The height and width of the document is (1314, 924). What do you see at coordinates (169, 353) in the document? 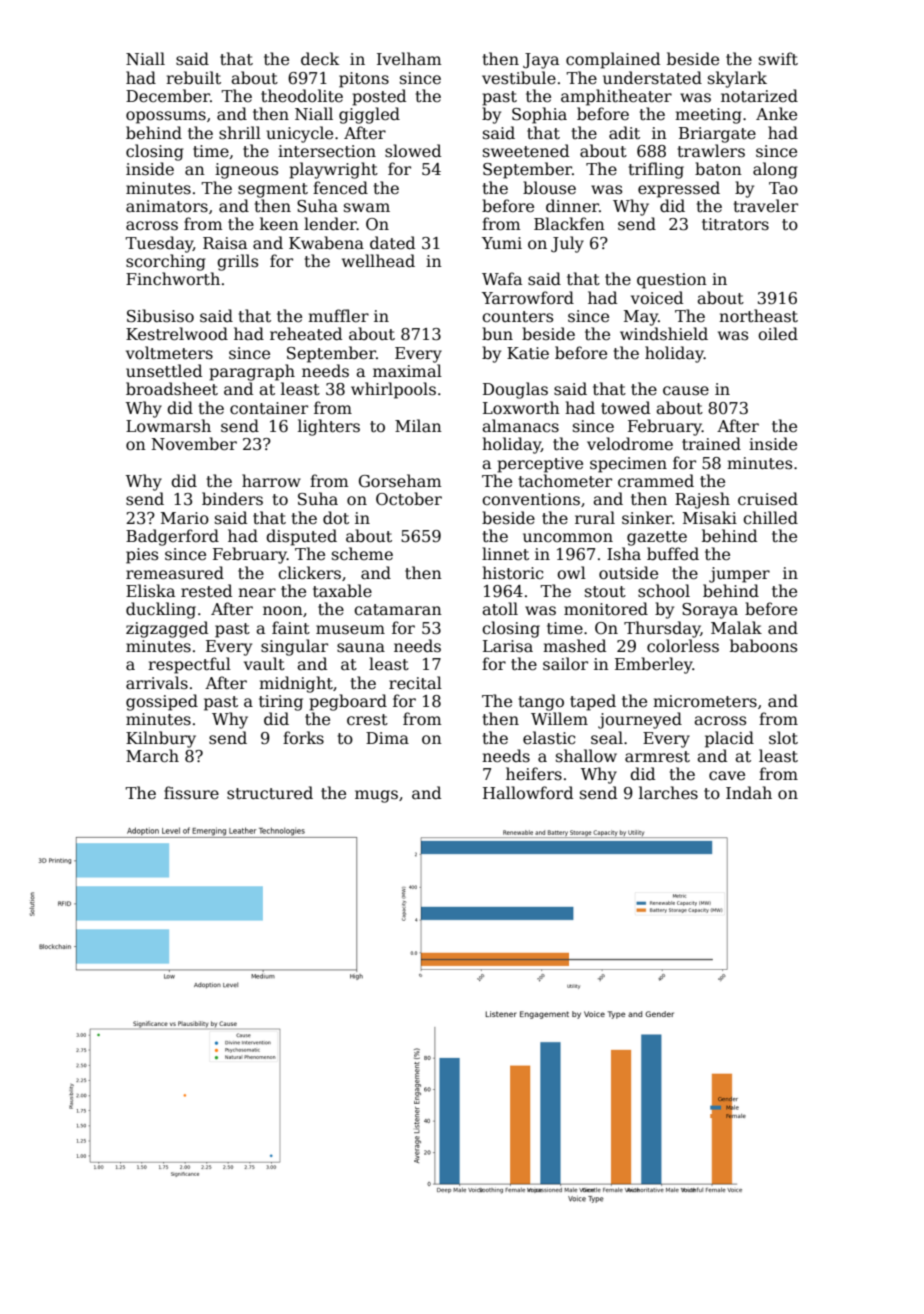
I see `voltmeters` at bounding box center [169, 353].
